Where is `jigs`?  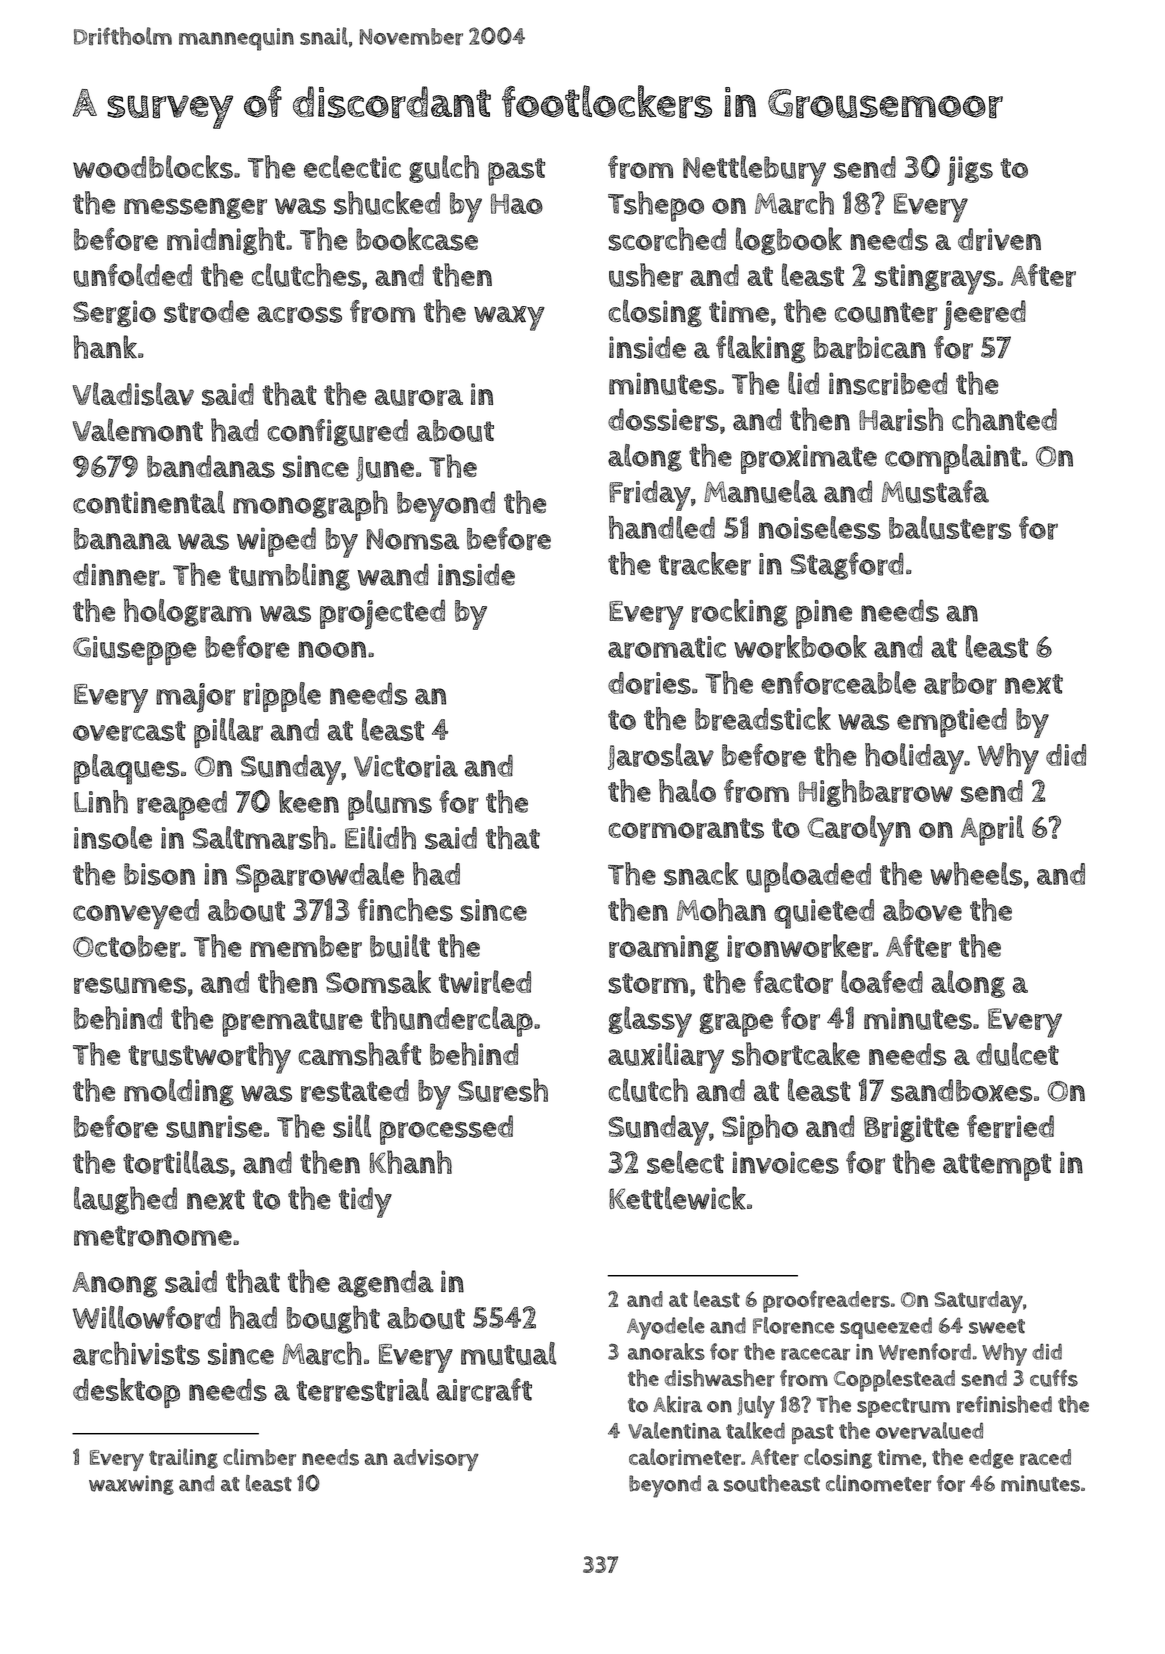
jigs is located at coordinates (970, 171).
